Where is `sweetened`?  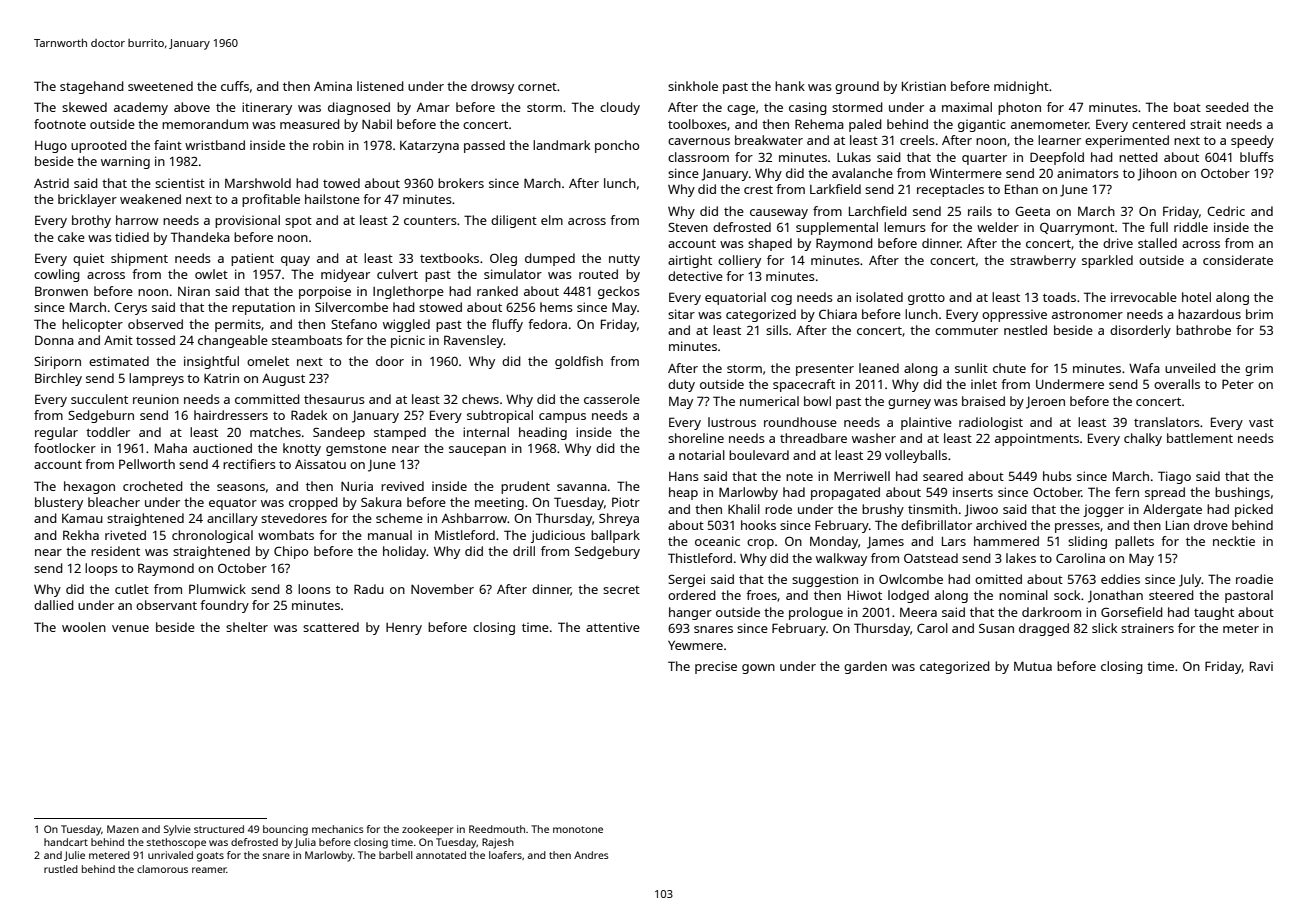
sweetened is located at coordinates (160, 86).
